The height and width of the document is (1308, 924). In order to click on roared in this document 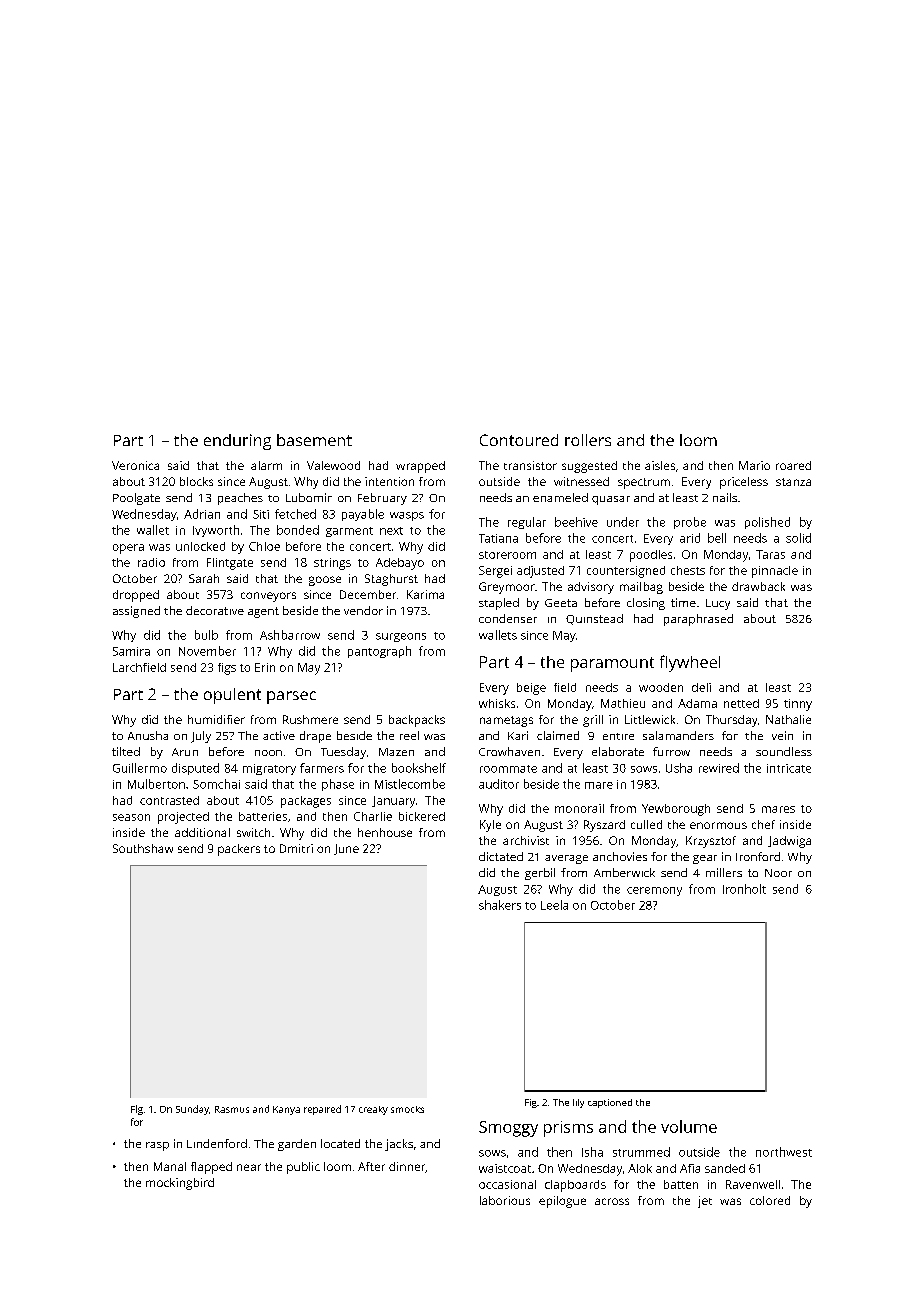, I will do `click(793, 465)`.
